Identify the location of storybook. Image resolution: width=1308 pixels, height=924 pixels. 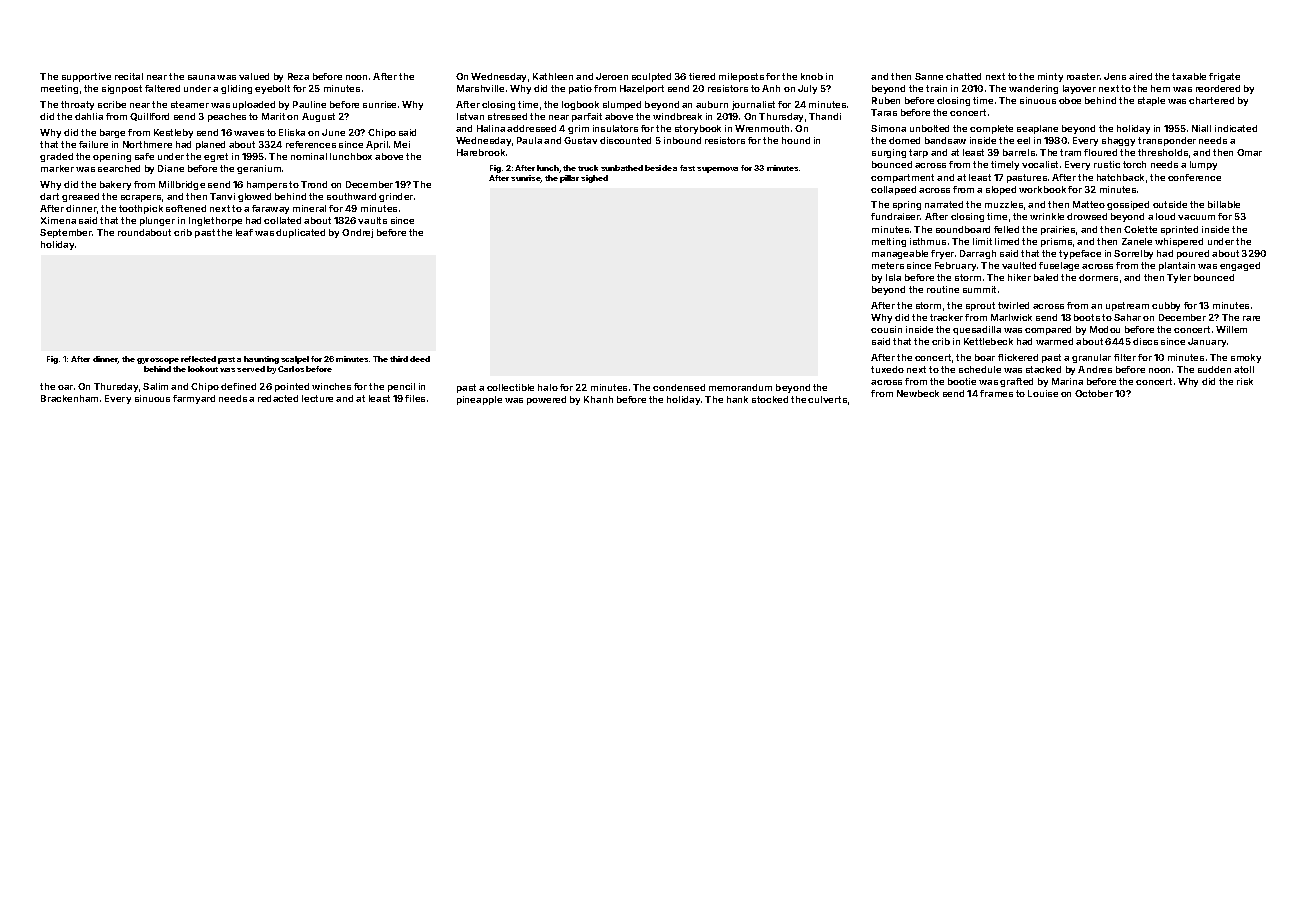
(698, 129).
